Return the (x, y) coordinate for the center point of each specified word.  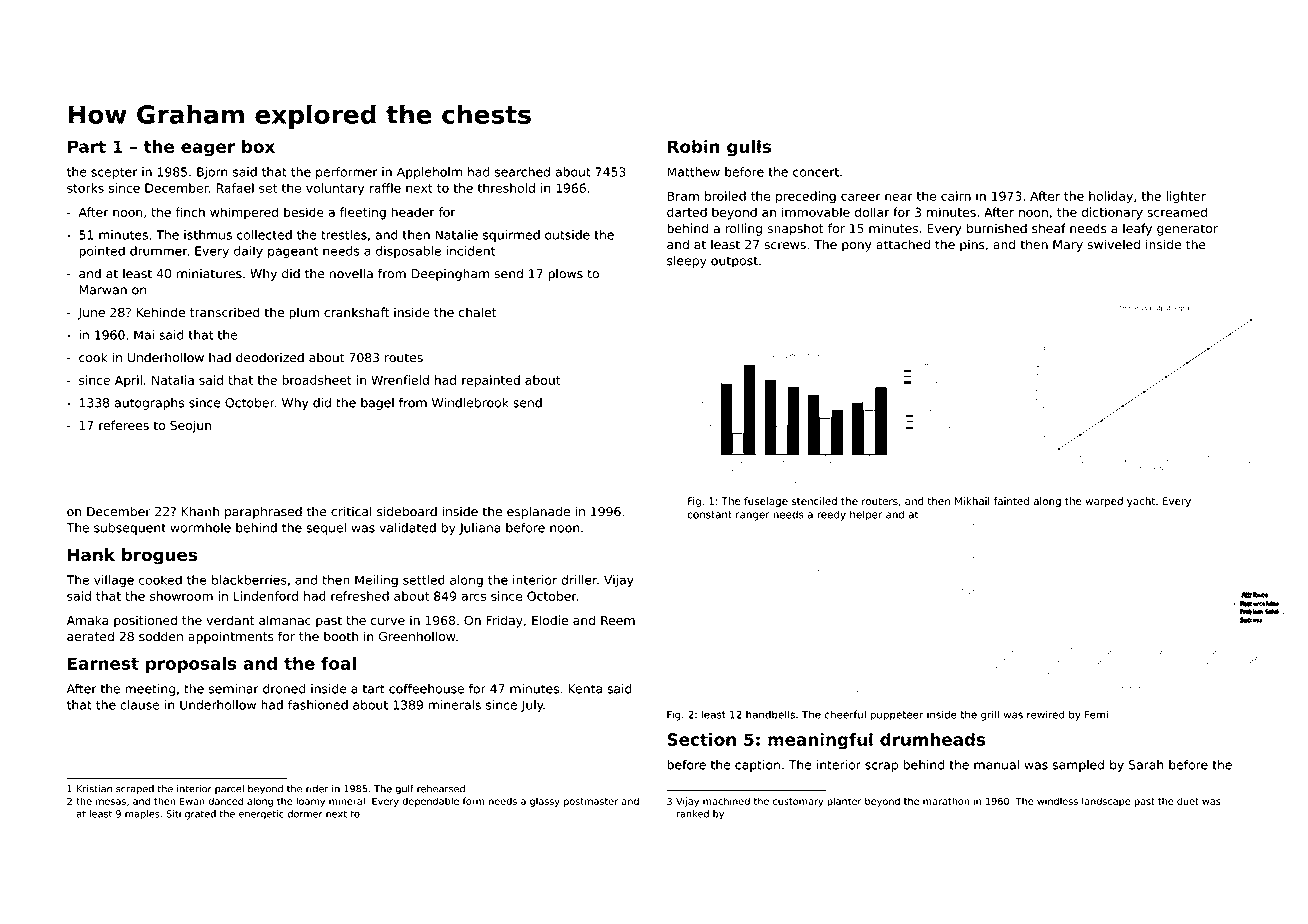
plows (565, 275)
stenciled (814, 501)
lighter (1186, 197)
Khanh (200, 512)
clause (140, 705)
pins (972, 246)
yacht (1141, 502)
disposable (408, 252)
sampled (1078, 766)
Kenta (585, 689)
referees (124, 425)
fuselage (766, 502)
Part (87, 146)
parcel (229, 789)
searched (522, 172)
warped (1104, 502)
